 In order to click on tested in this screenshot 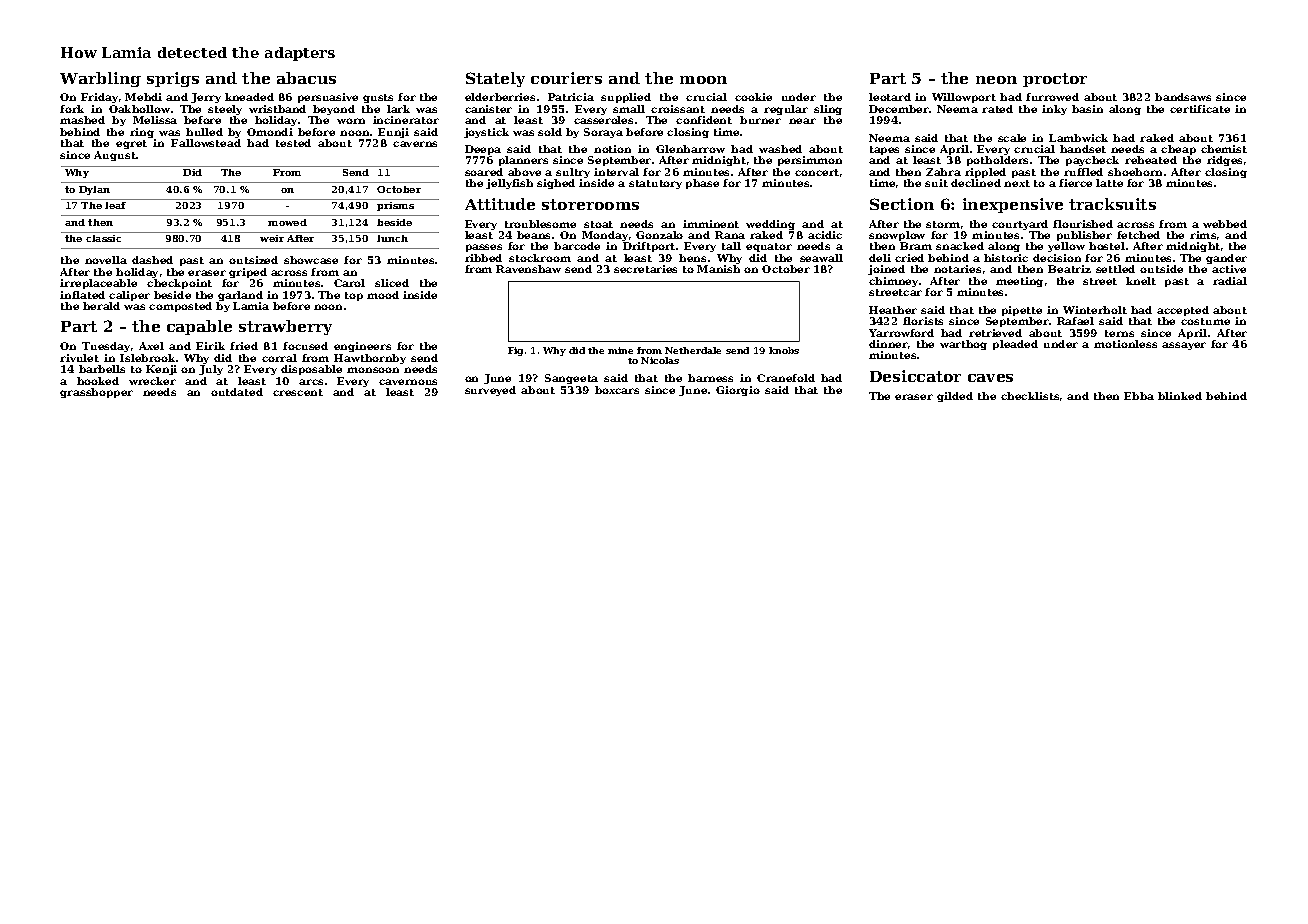, I will do `click(293, 143)`.
